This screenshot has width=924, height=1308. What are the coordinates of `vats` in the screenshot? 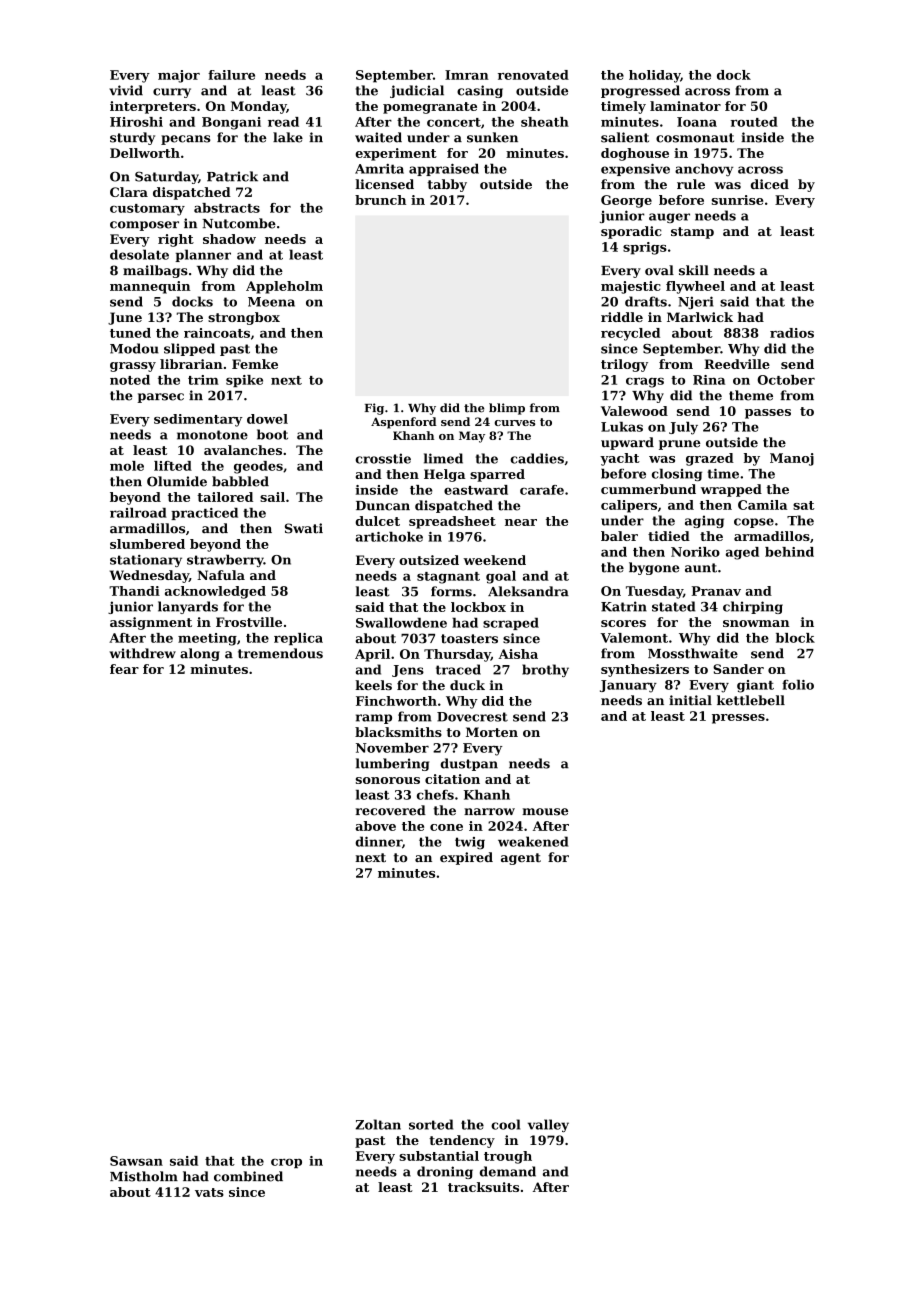 It's located at (209, 1192).
